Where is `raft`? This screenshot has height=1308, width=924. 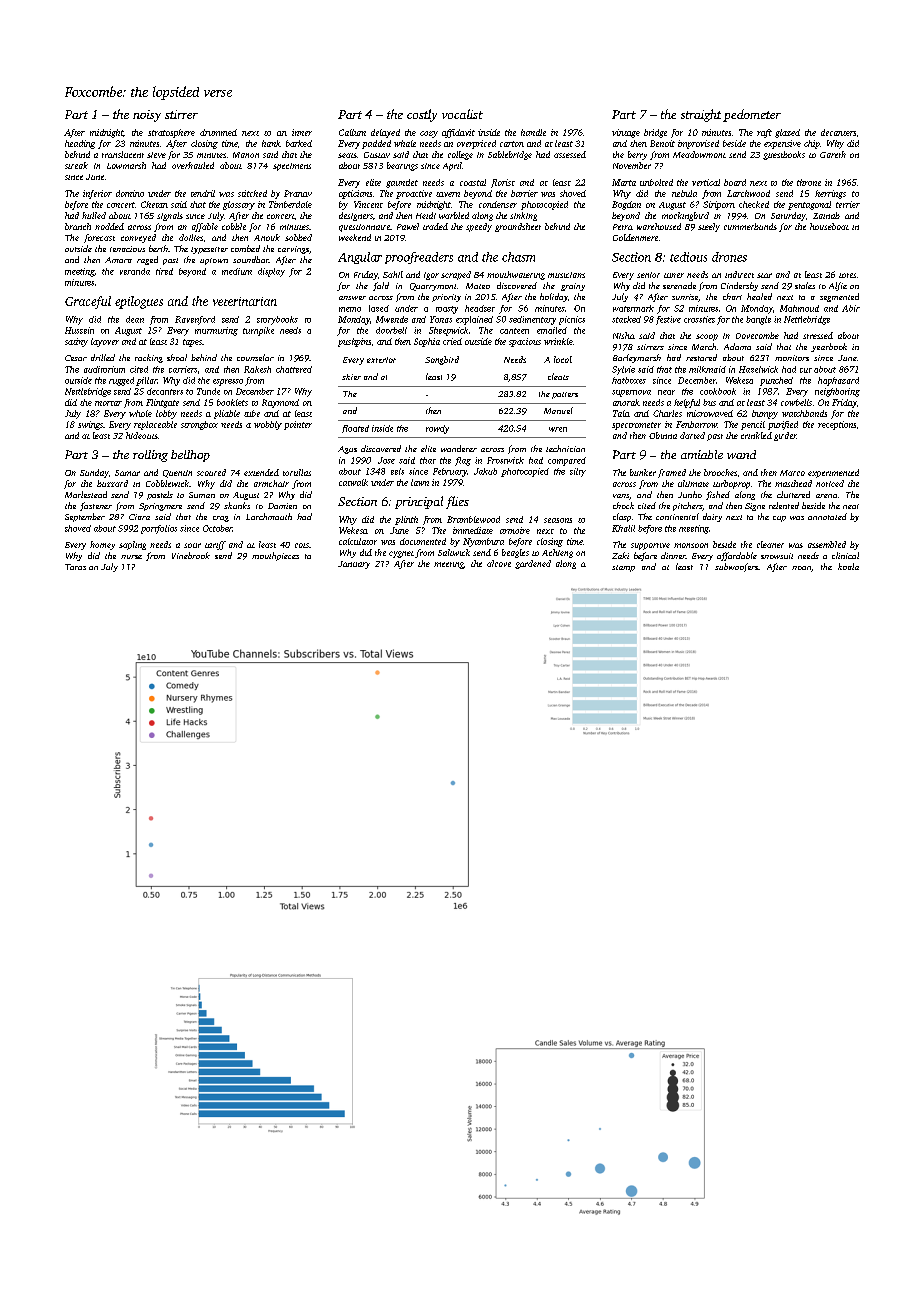
raft is located at coordinates (764, 133).
